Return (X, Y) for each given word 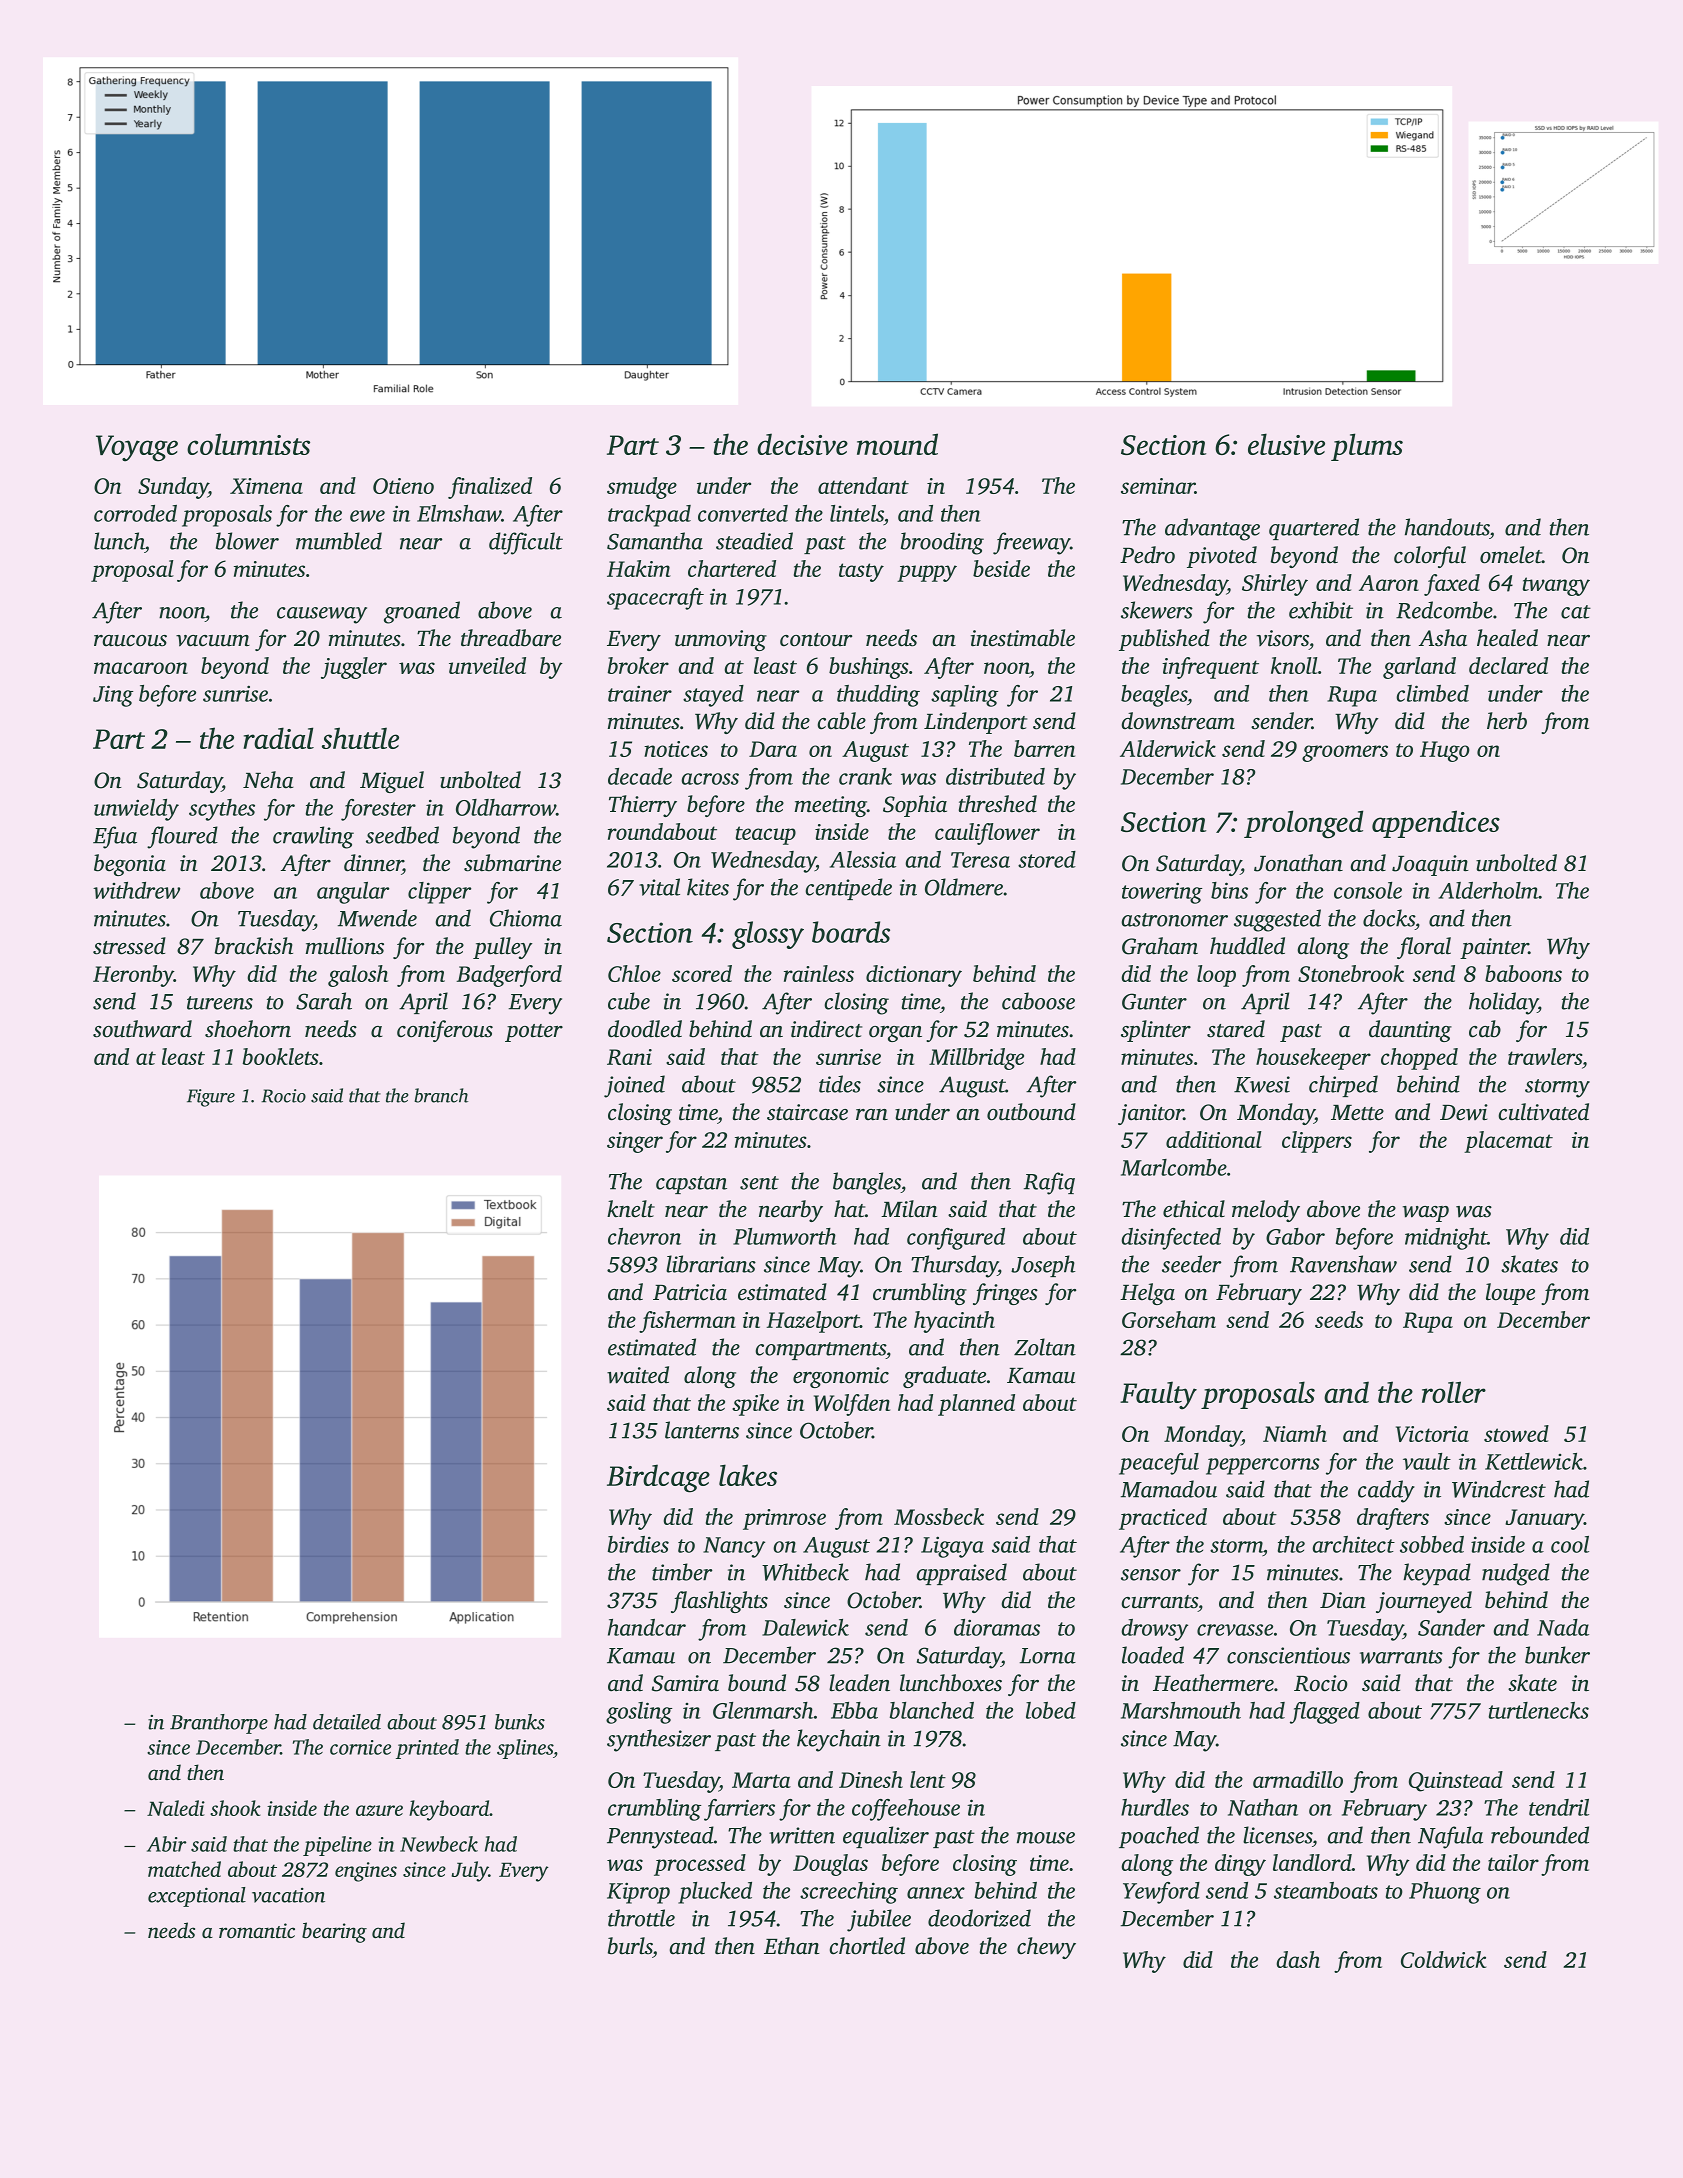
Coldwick (1443, 1959)
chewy (1046, 1948)
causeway (322, 615)
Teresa (980, 860)
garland (1419, 668)
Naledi (176, 1808)
